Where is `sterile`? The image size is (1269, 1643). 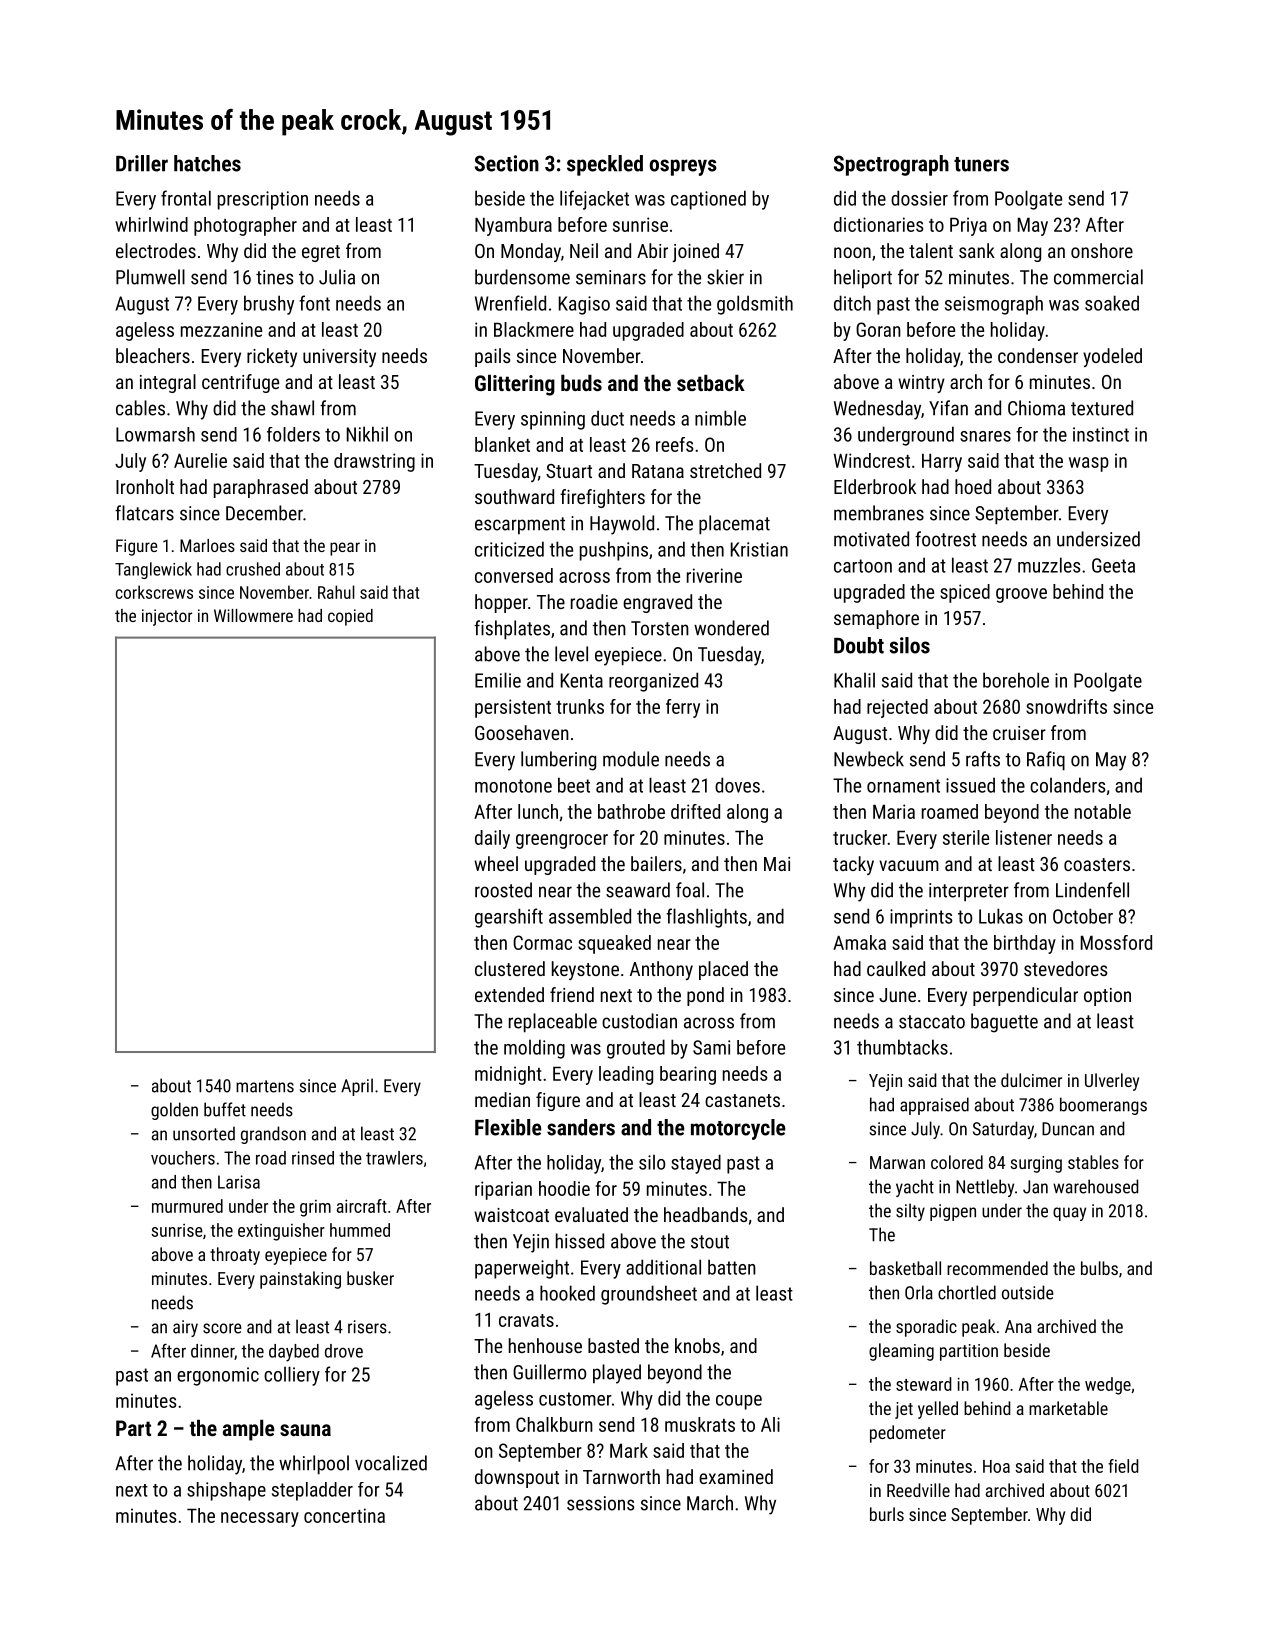 sterile is located at coordinates (966, 837).
